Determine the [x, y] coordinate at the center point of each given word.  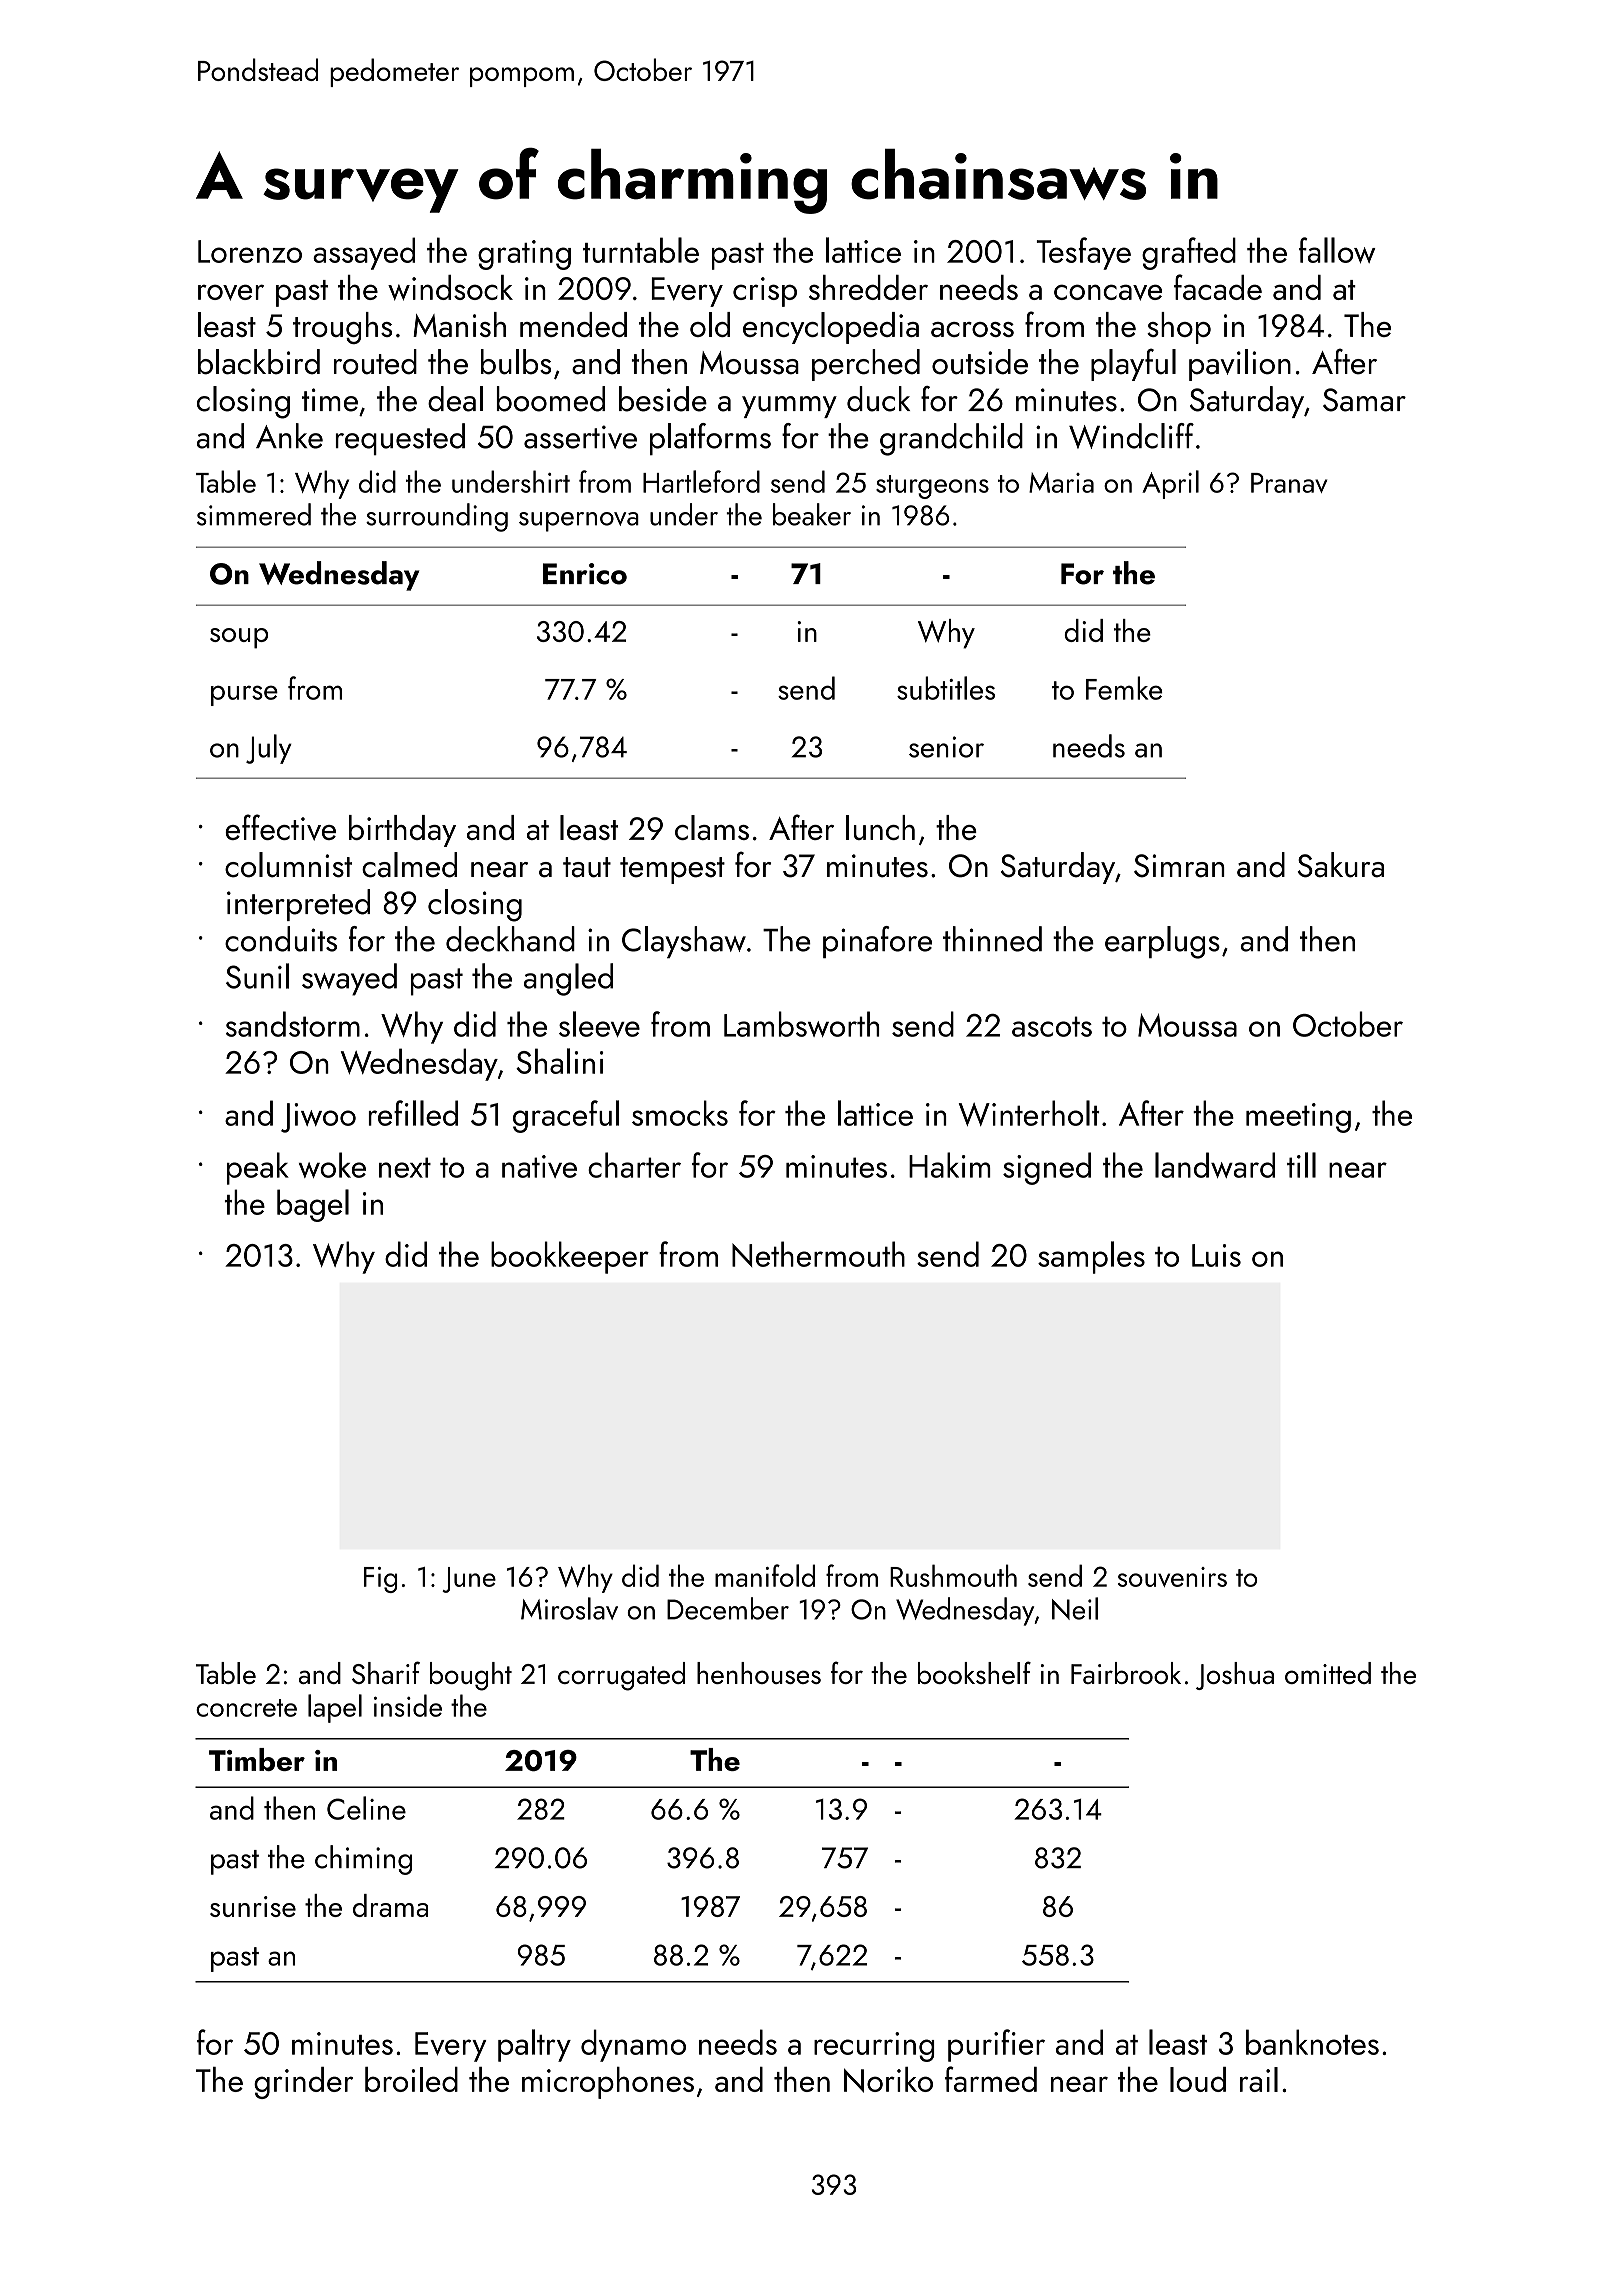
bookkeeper [570, 1257]
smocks [680, 1113]
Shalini [560, 1061]
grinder [303, 2083]
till [1301, 1165]
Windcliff [1131, 436]
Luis [1216, 1255]
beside [663, 399]
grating [524, 255]
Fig [380, 1580]
